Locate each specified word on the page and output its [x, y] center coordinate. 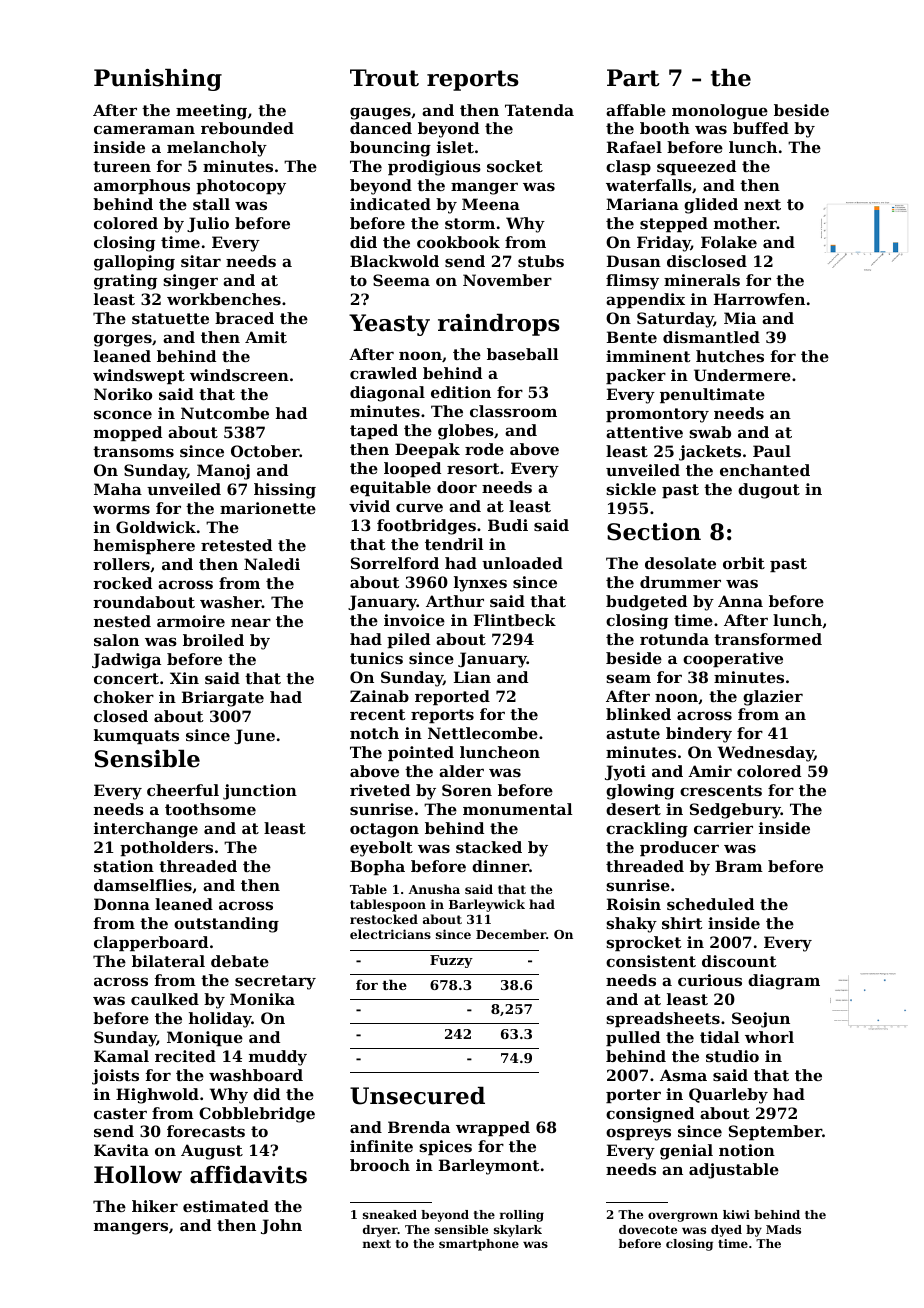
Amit [266, 337]
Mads [783, 1229]
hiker [155, 1206]
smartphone [479, 1245]
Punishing [158, 80]
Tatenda [539, 110]
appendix [645, 300]
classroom [513, 411]
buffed [761, 128]
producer [679, 848]
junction [260, 792]
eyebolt [381, 849]
